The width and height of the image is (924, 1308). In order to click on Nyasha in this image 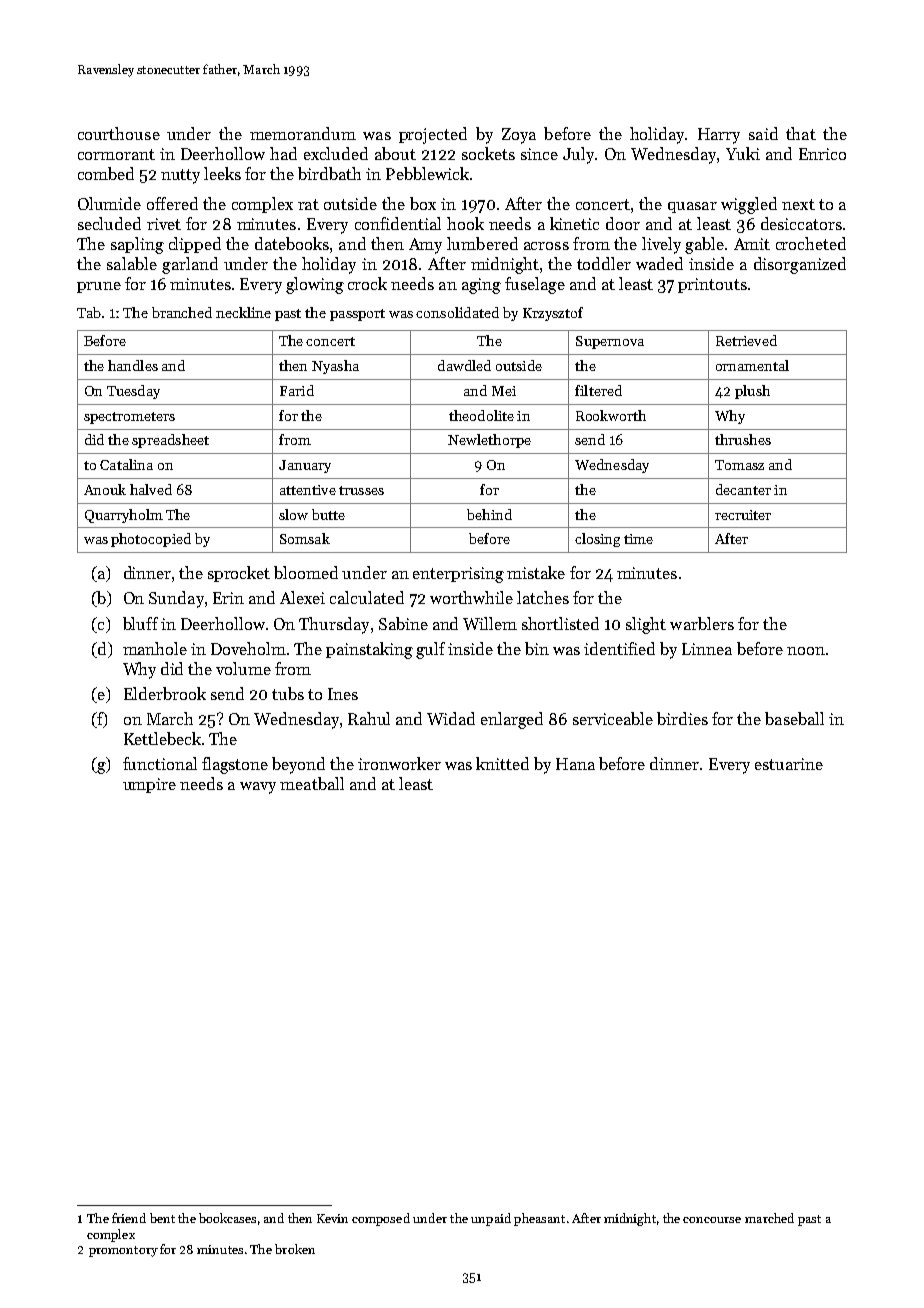, I will do `click(335, 367)`.
